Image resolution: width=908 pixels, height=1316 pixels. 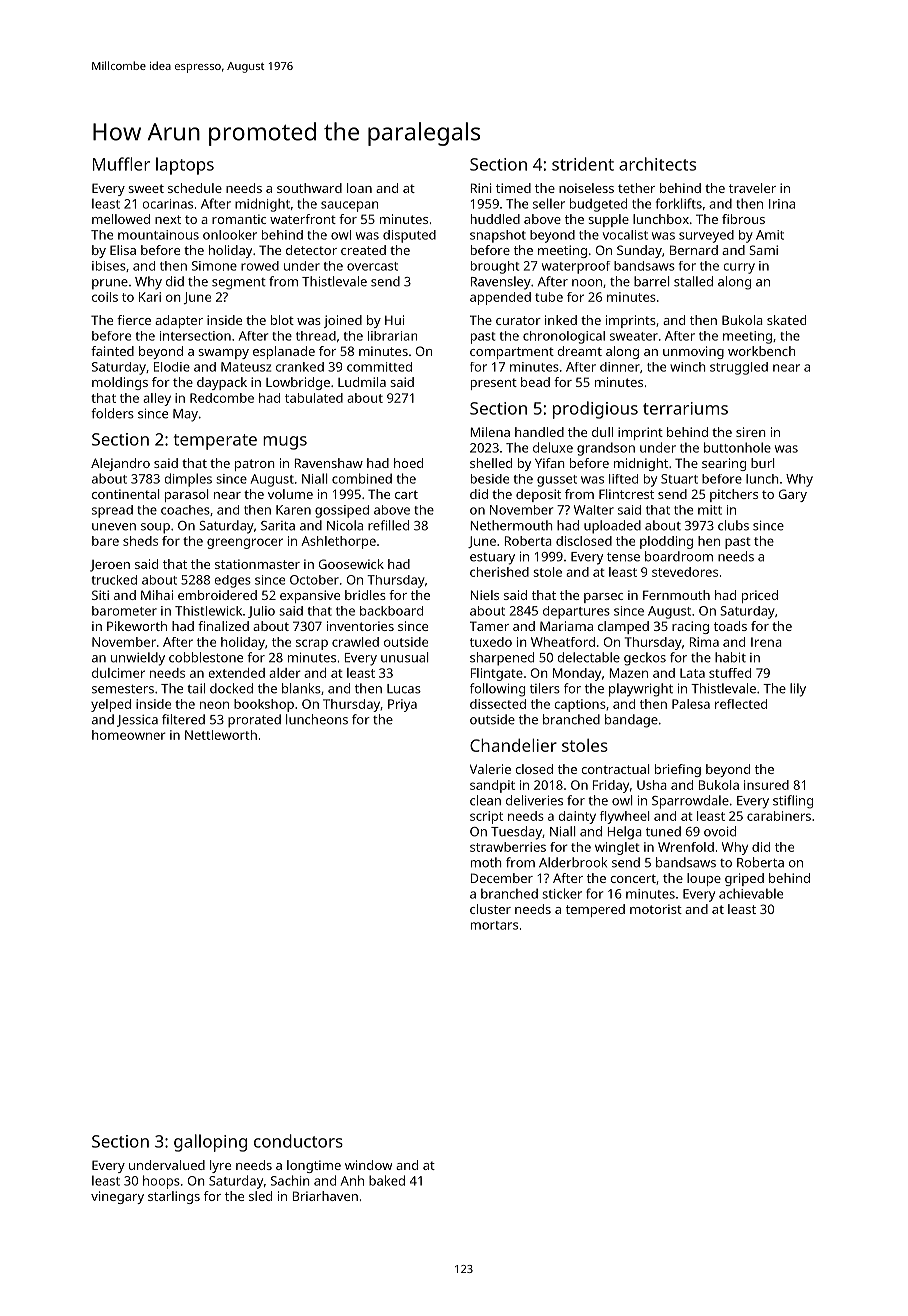 What do you see at coordinates (325, 1196) in the image?
I see `Briarhaven` at bounding box center [325, 1196].
